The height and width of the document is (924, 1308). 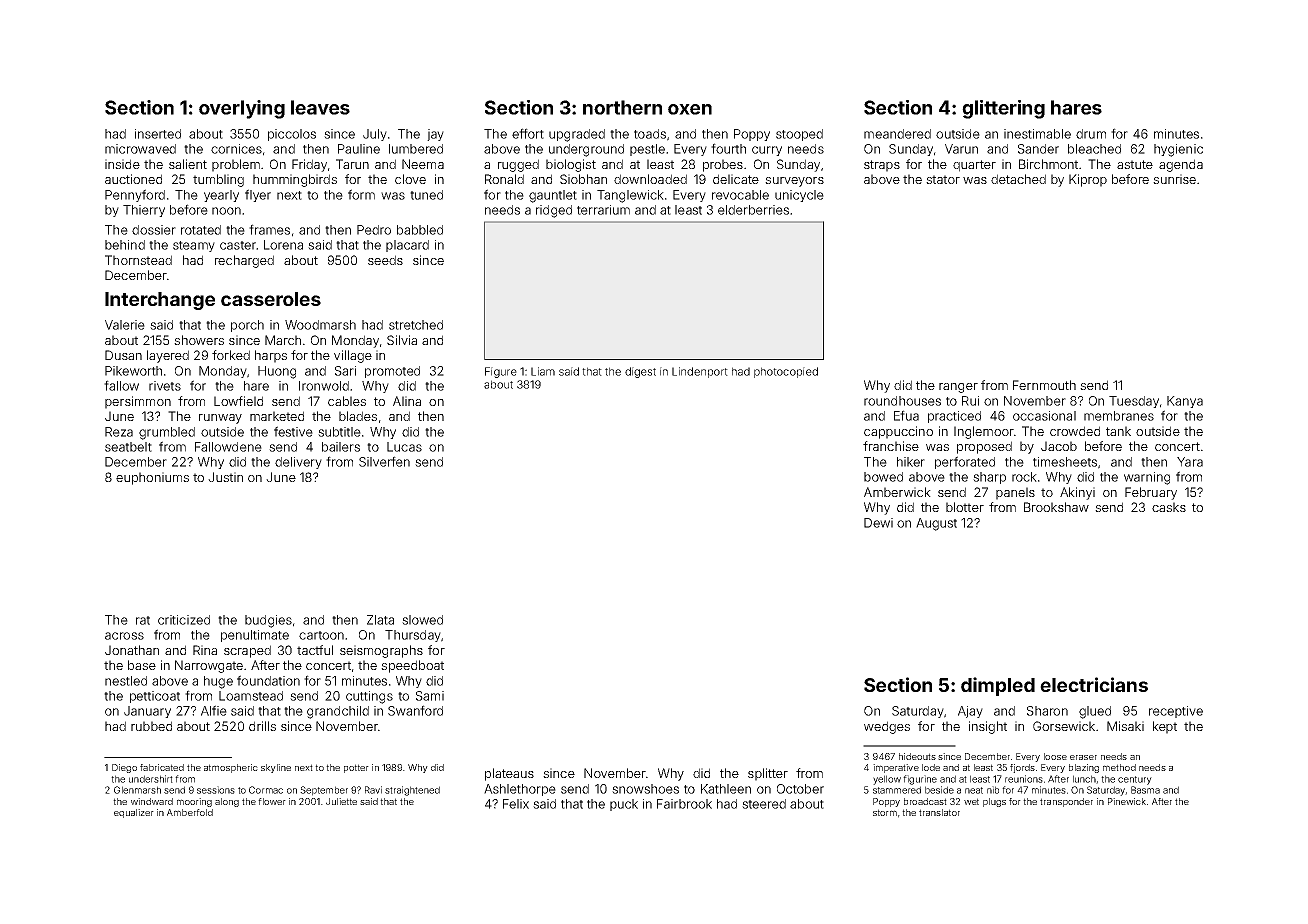 What do you see at coordinates (242, 109) in the document?
I see `overlying` at bounding box center [242, 109].
